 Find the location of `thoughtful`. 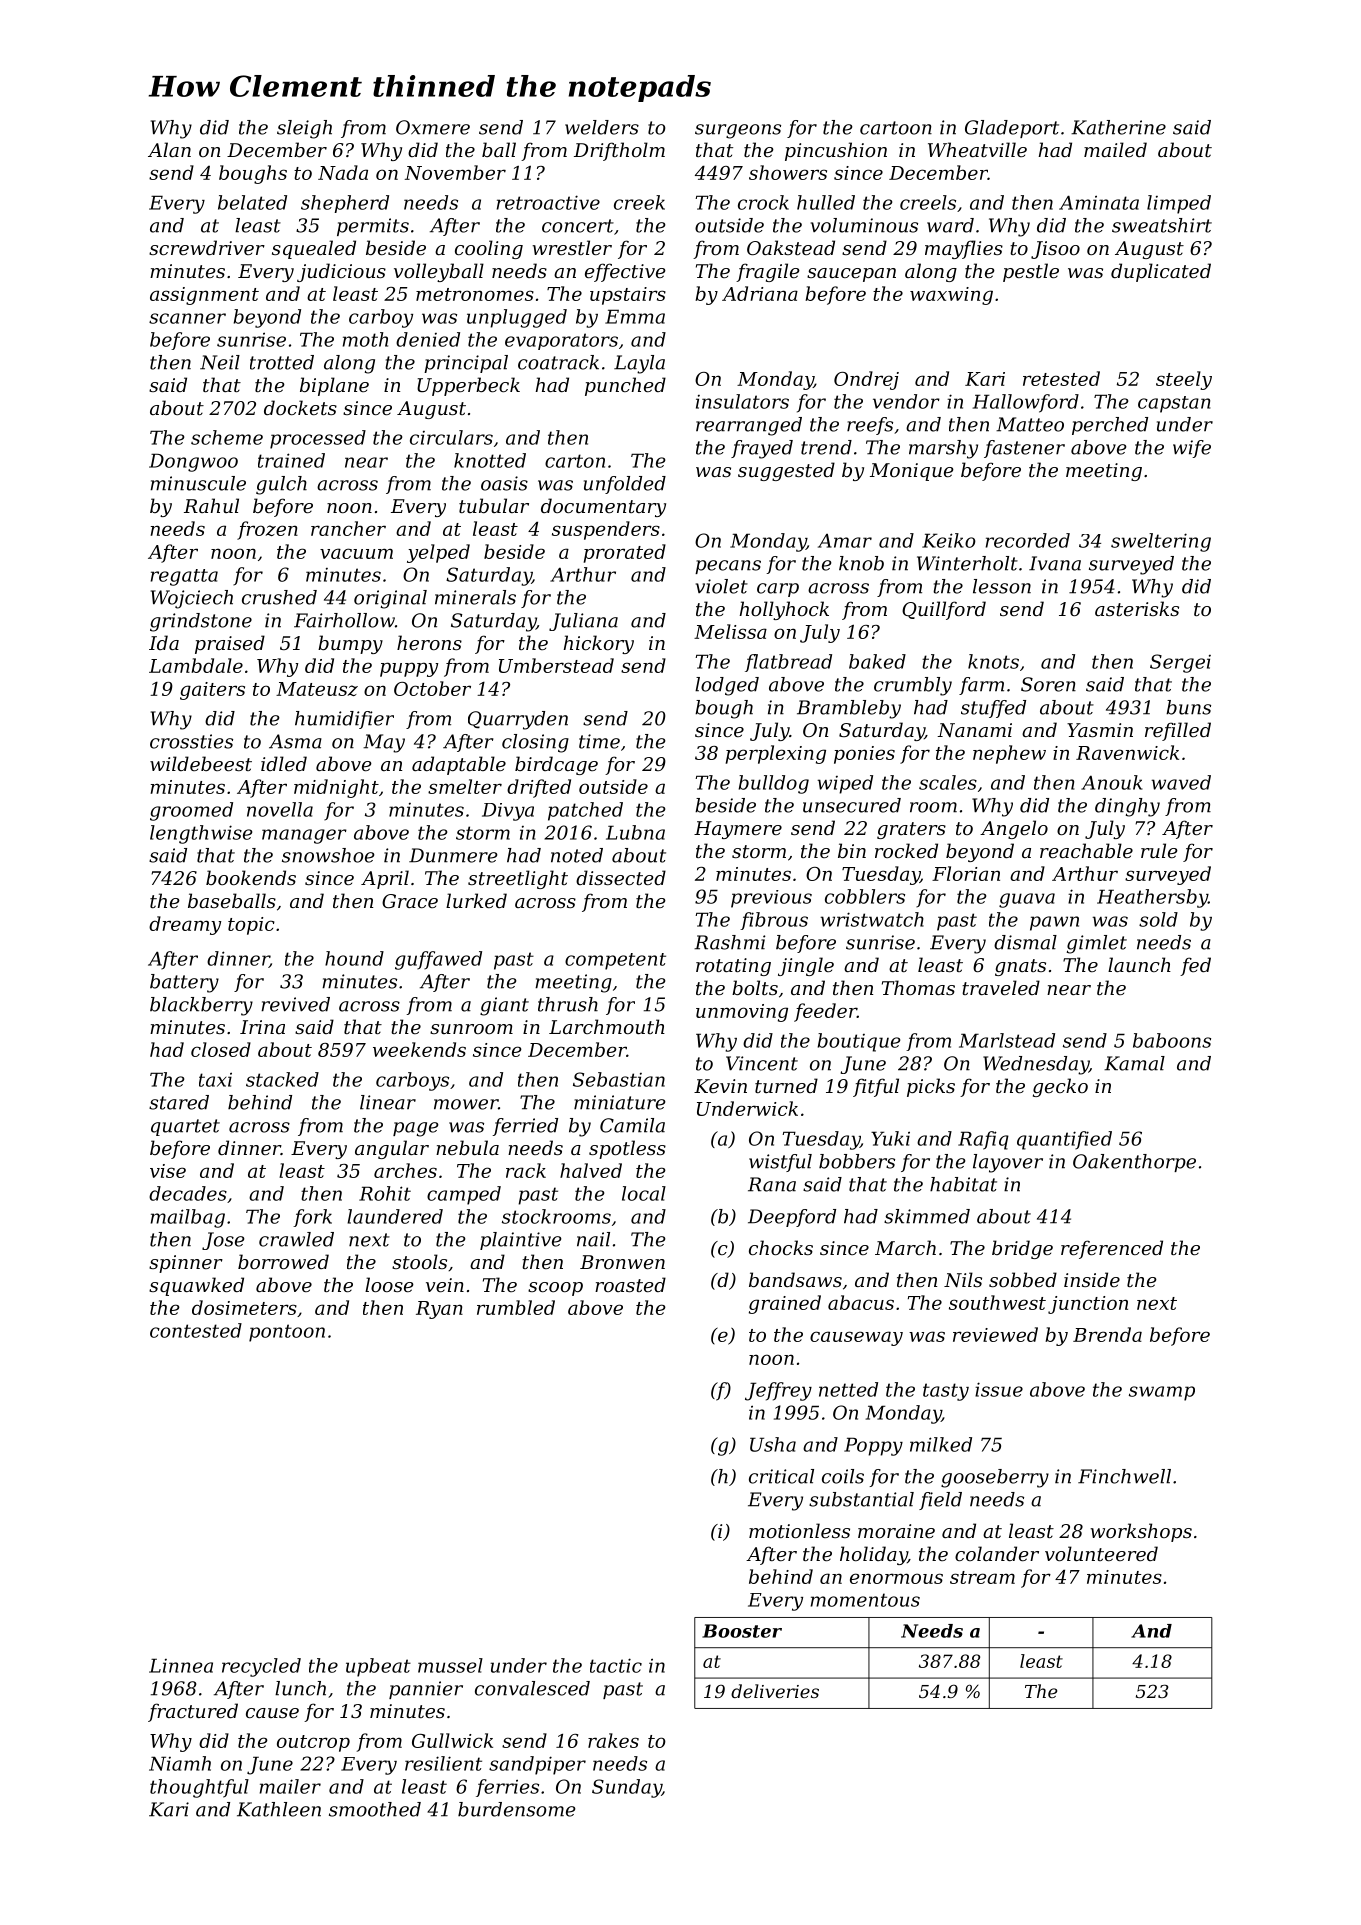

thoughtful is located at coordinates (199, 1788).
